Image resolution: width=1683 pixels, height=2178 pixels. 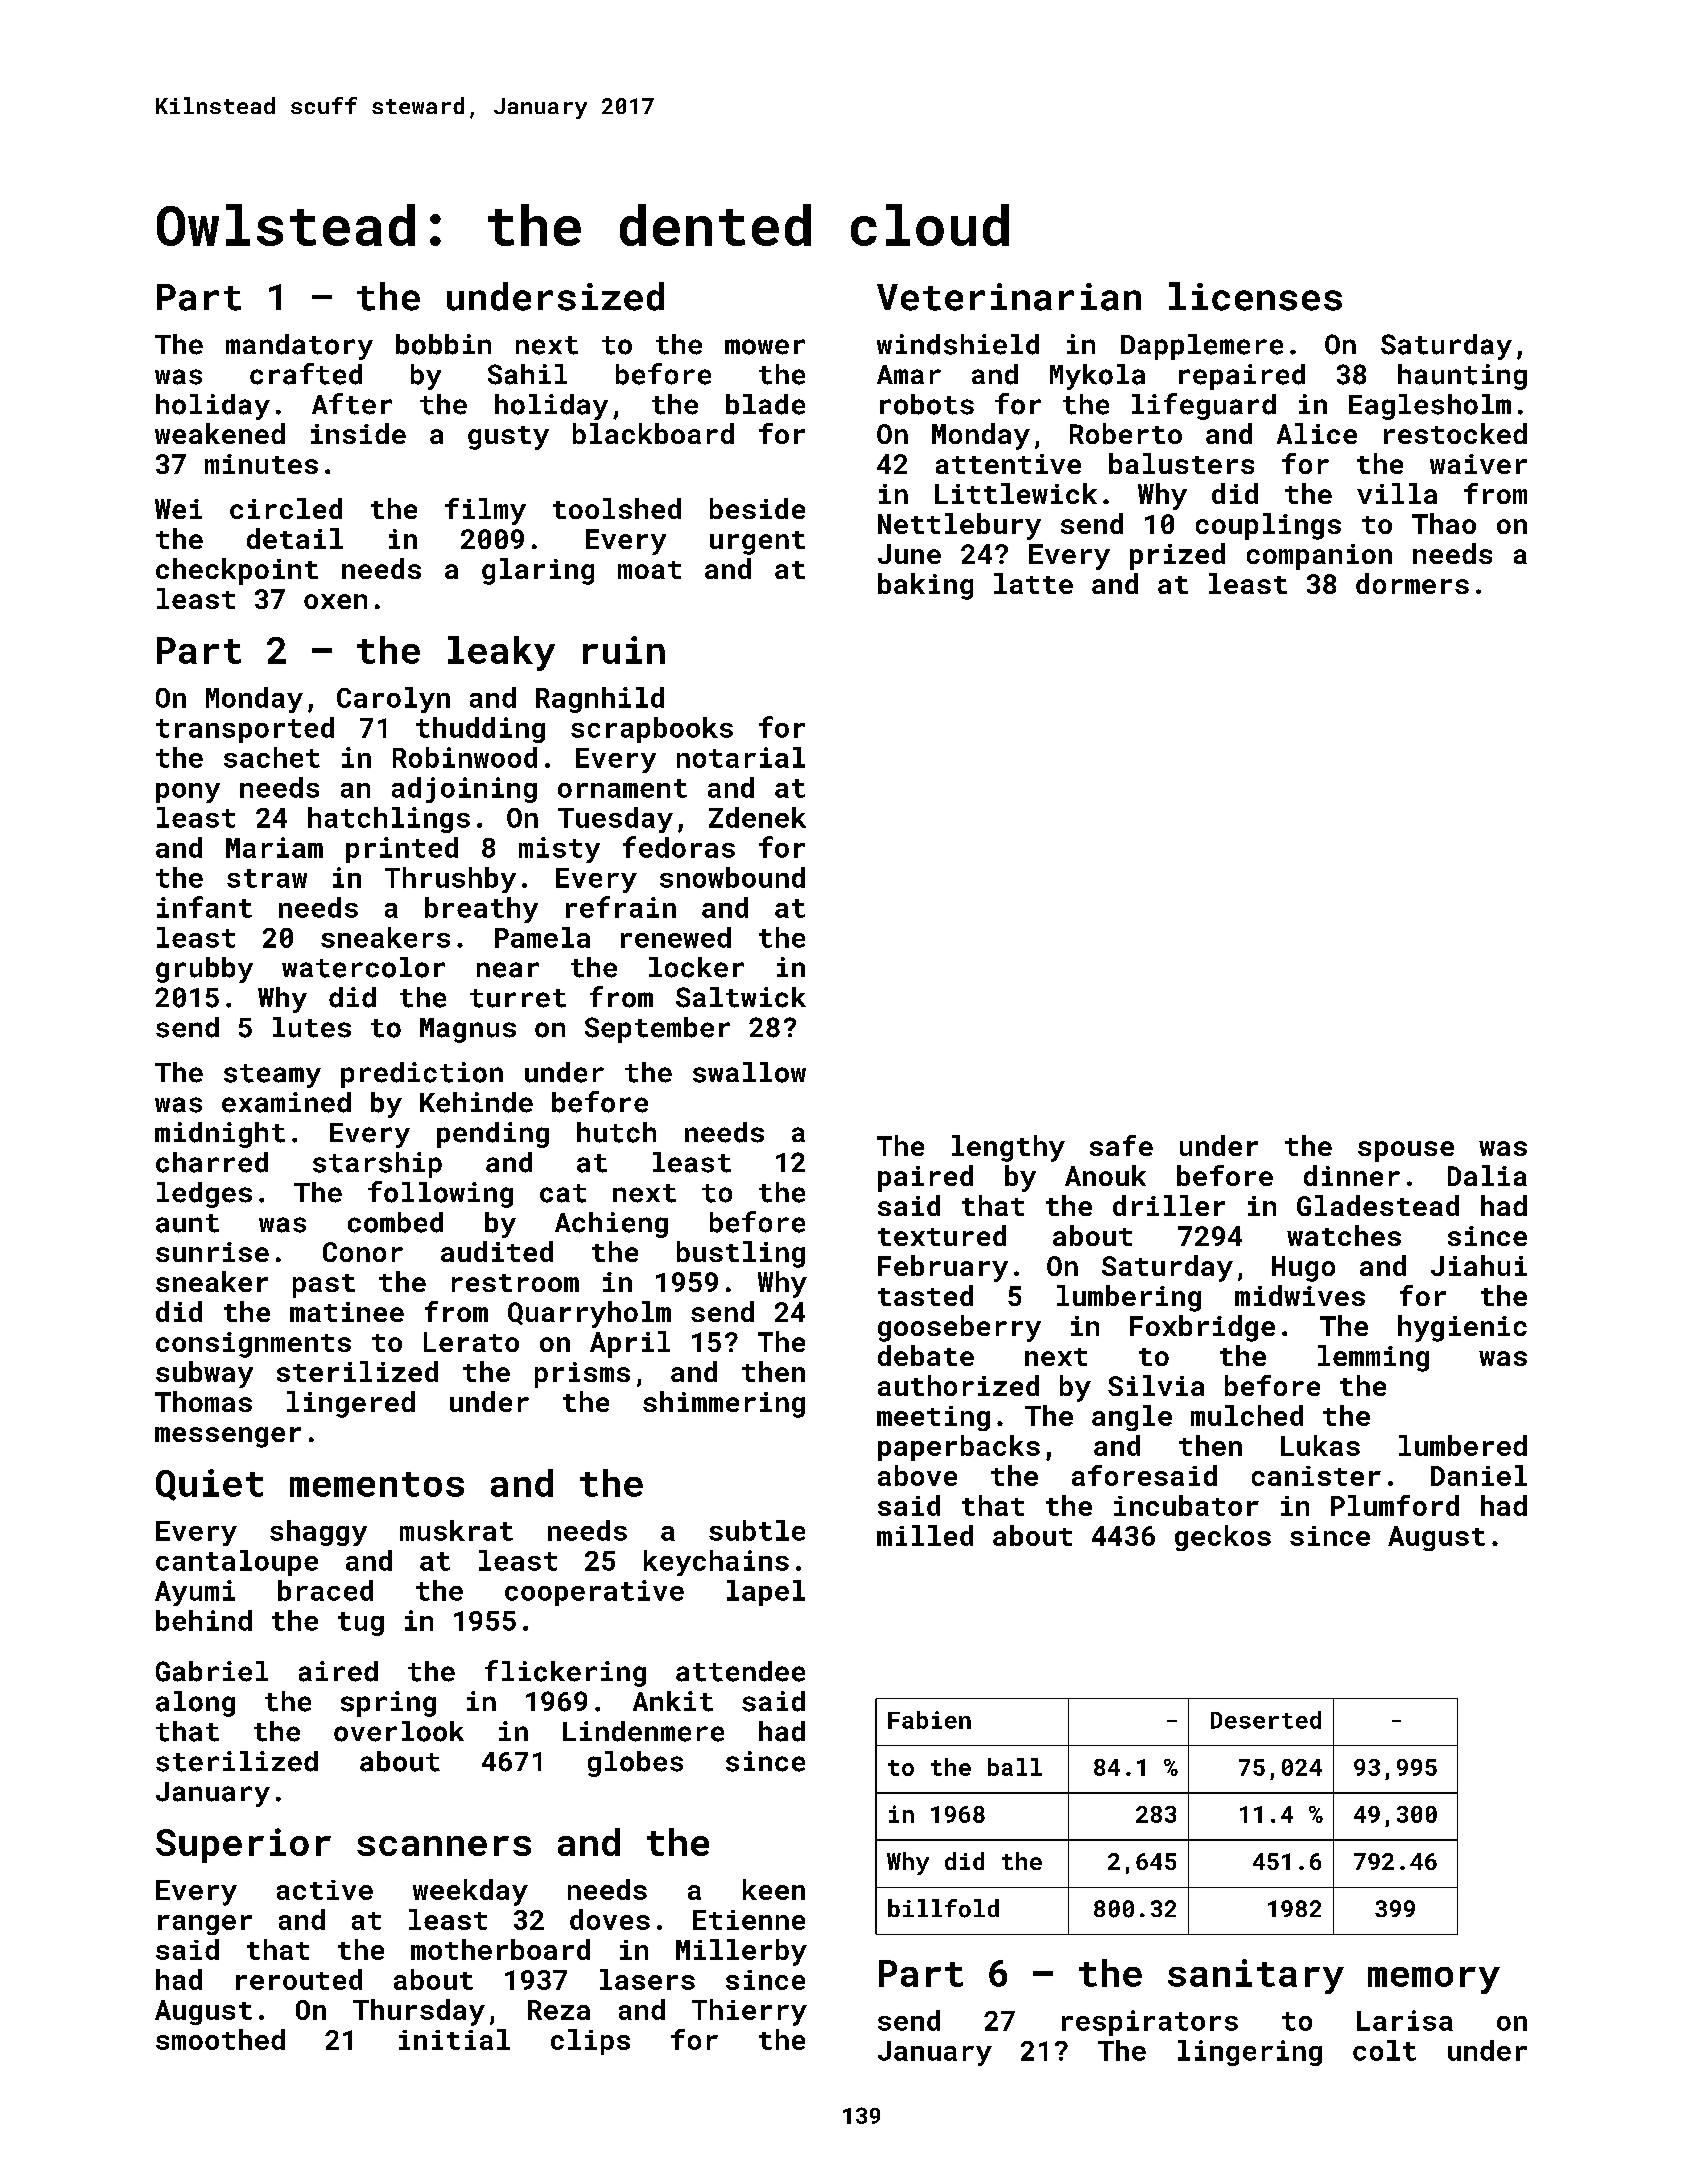 I want to click on attendee, so click(x=740, y=1671).
